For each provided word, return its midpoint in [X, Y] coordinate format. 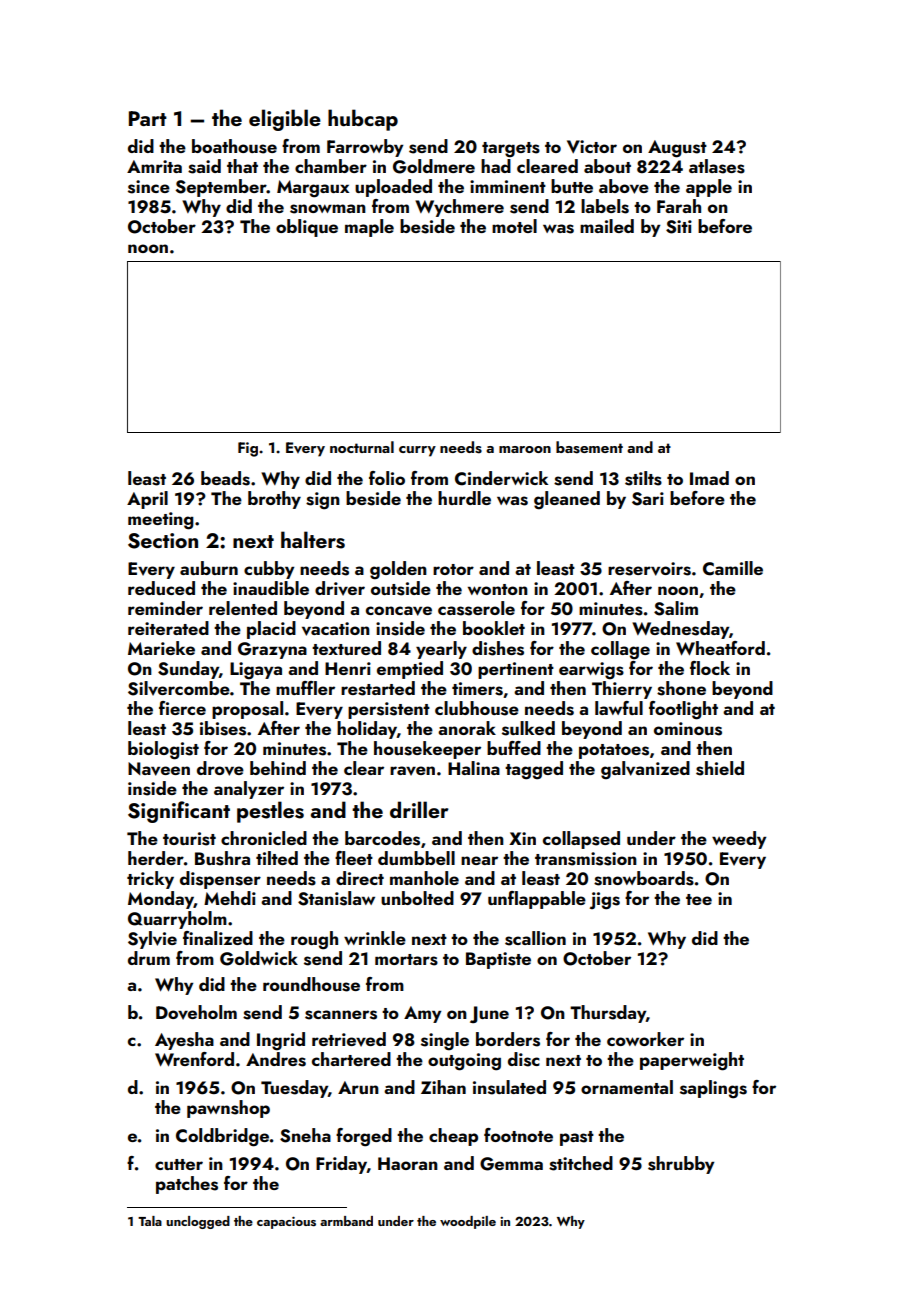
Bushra [222, 858]
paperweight [692, 1061]
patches [187, 1185]
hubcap [363, 120]
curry [417, 451]
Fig [248, 449]
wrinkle [375, 938]
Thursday [608, 1014]
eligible [285, 120]
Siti [679, 227]
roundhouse [311, 984]
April [147, 500]
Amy [422, 1014]
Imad [709, 478]
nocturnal [362, 447]
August [677, 149]
